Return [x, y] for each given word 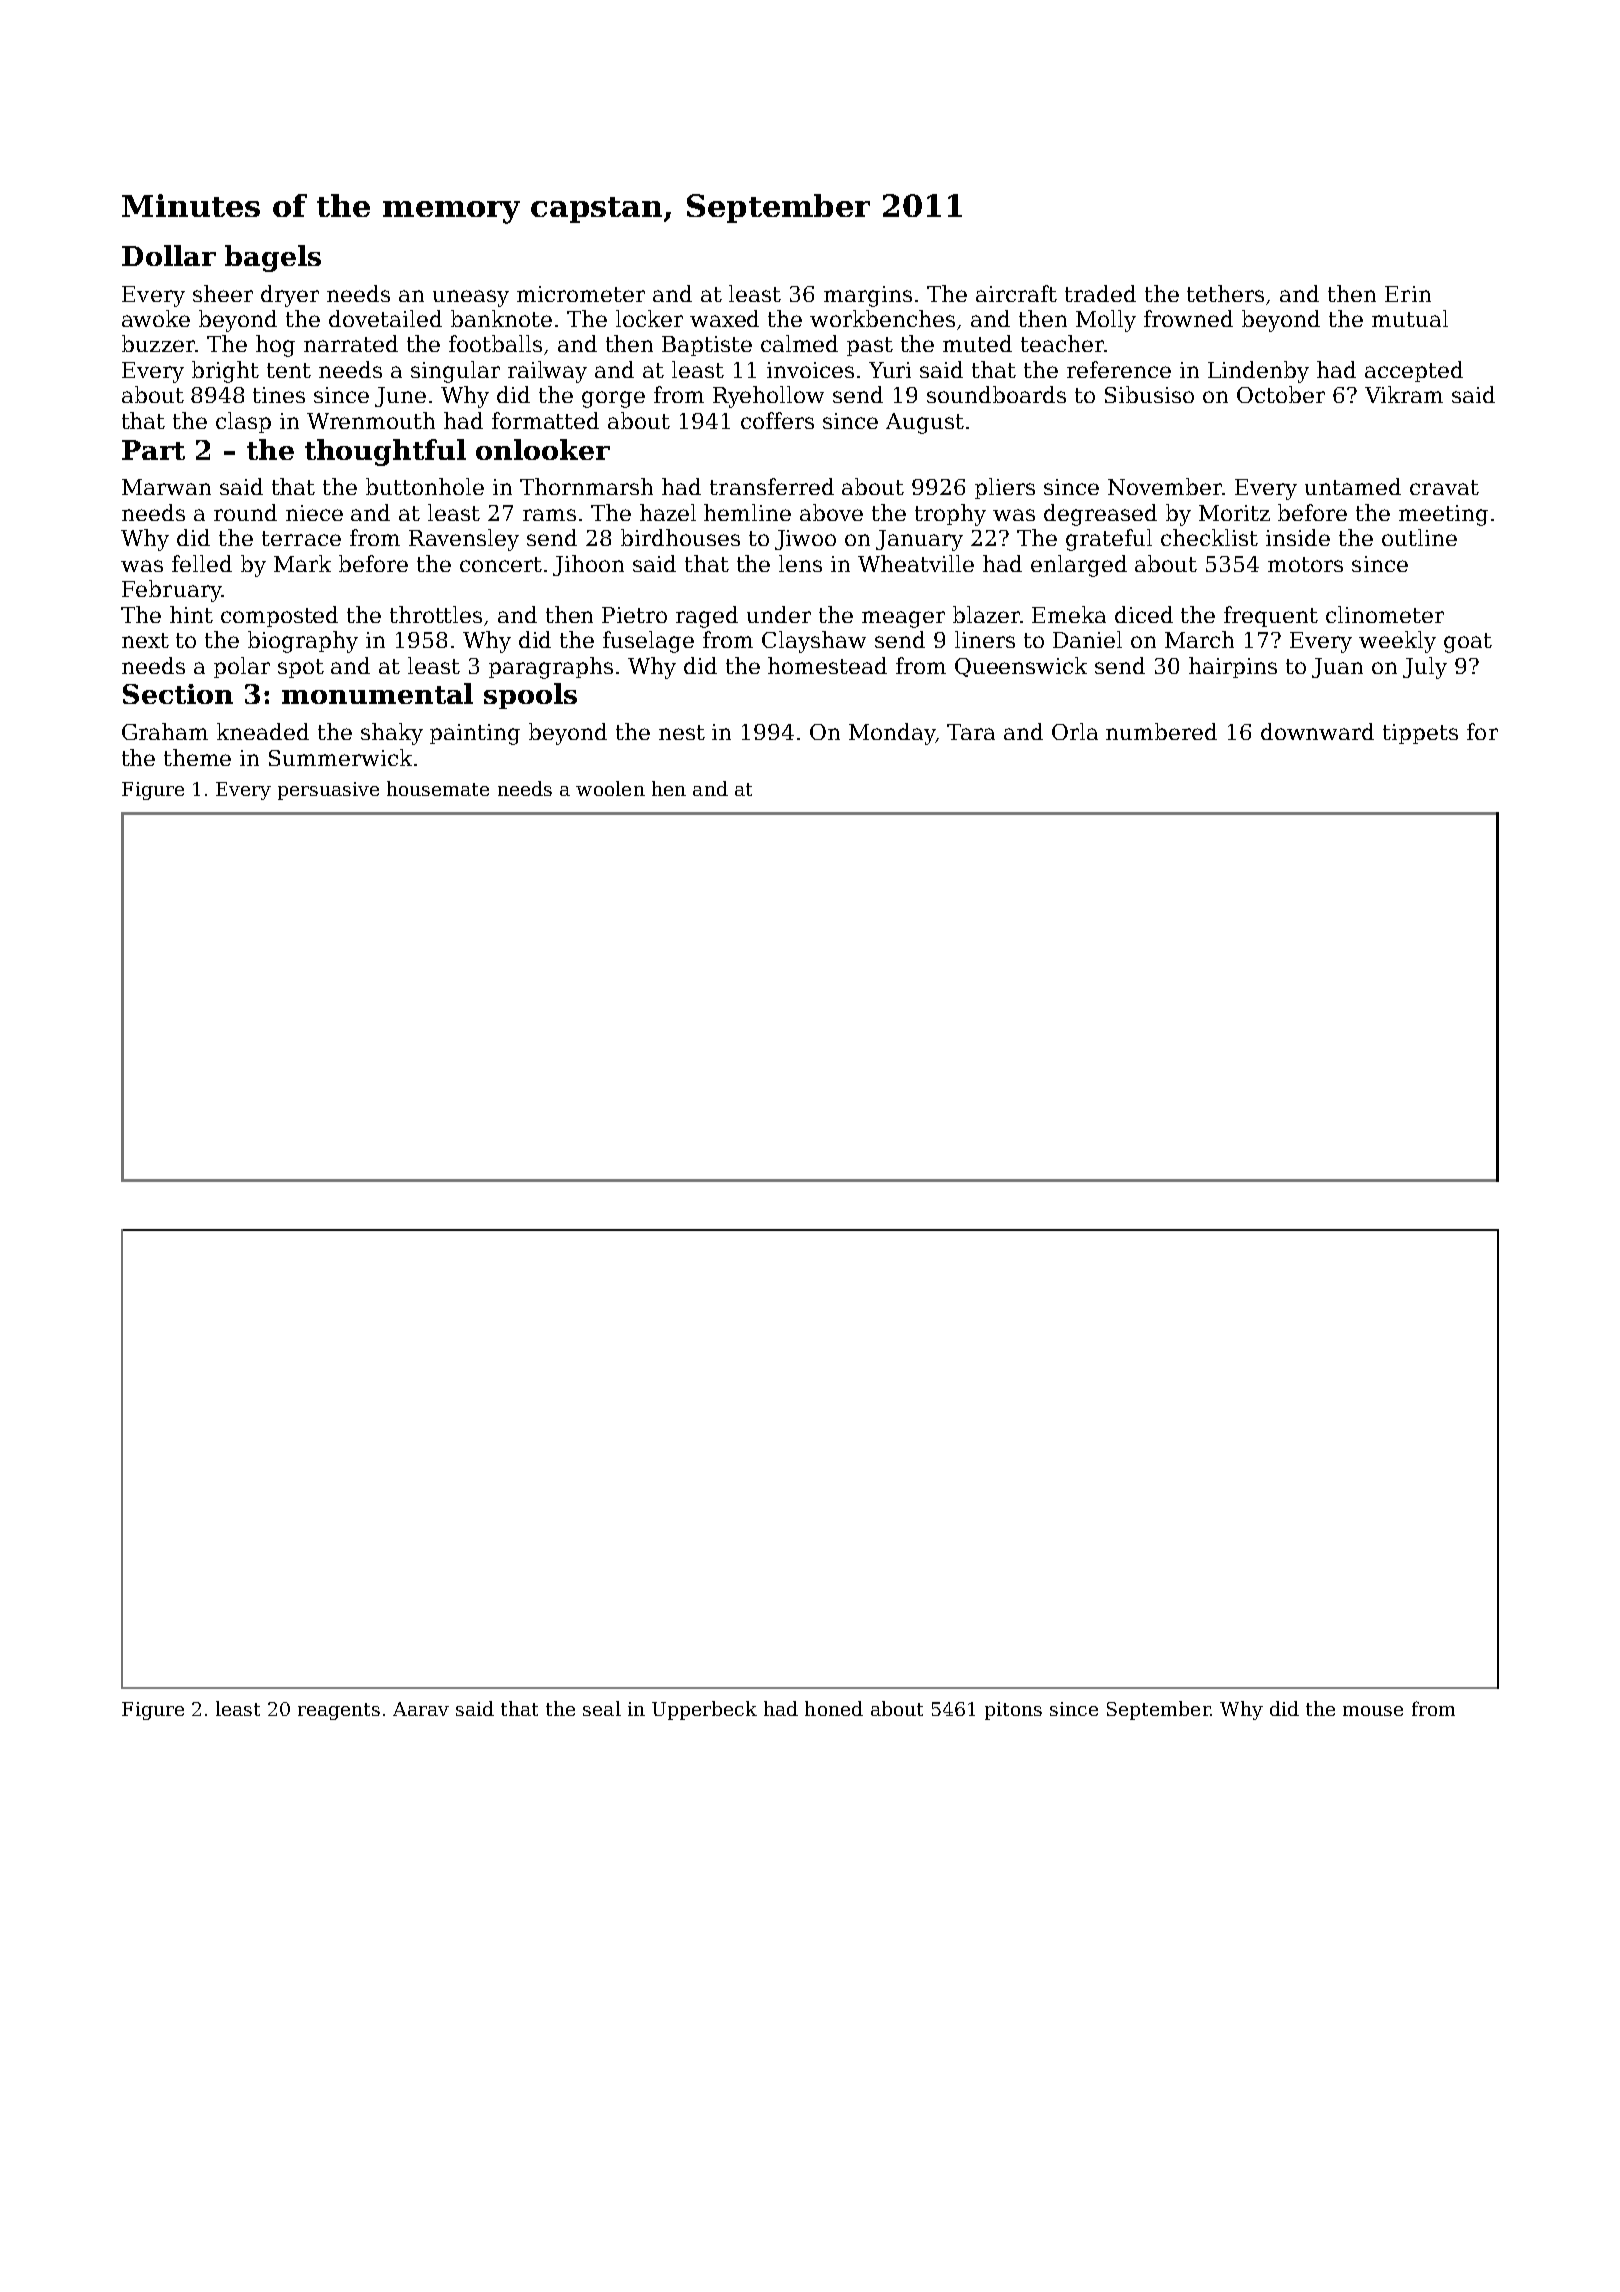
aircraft [1016, 293]
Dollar [169, 255]
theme [197, 757]
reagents [339, 1711]
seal [602, 1708]
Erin [1408, 294]
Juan [1337, 668]
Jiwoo [805, 540]
